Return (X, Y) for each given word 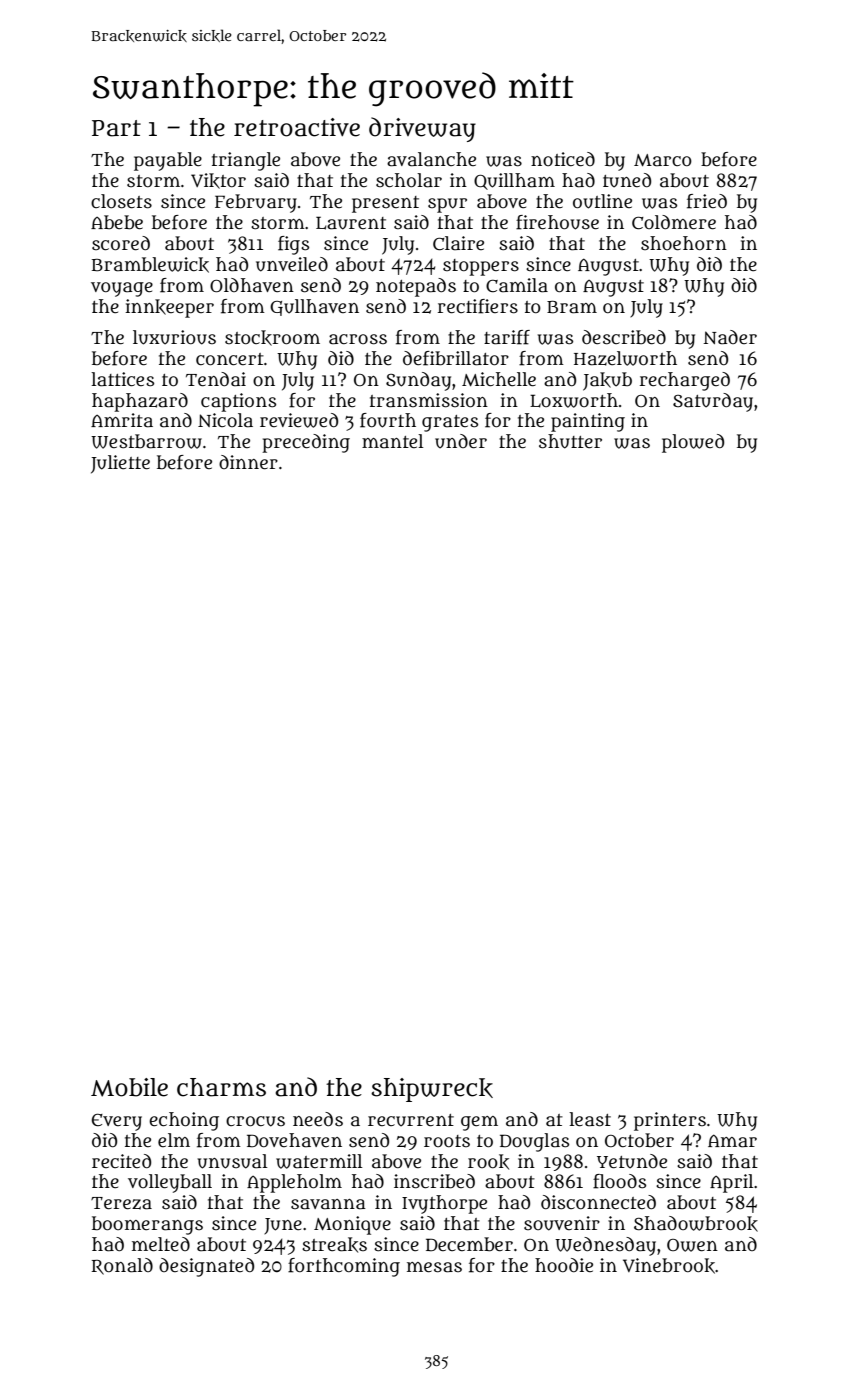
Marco (663, 160)
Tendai (216, 379)
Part (116, 128)
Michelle (499, 379)
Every (117, 1122)
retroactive (297, 127)
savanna (328, 1204)
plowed (693, 443)
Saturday (713, 402)
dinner (248, 462)
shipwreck (432, 1090)
